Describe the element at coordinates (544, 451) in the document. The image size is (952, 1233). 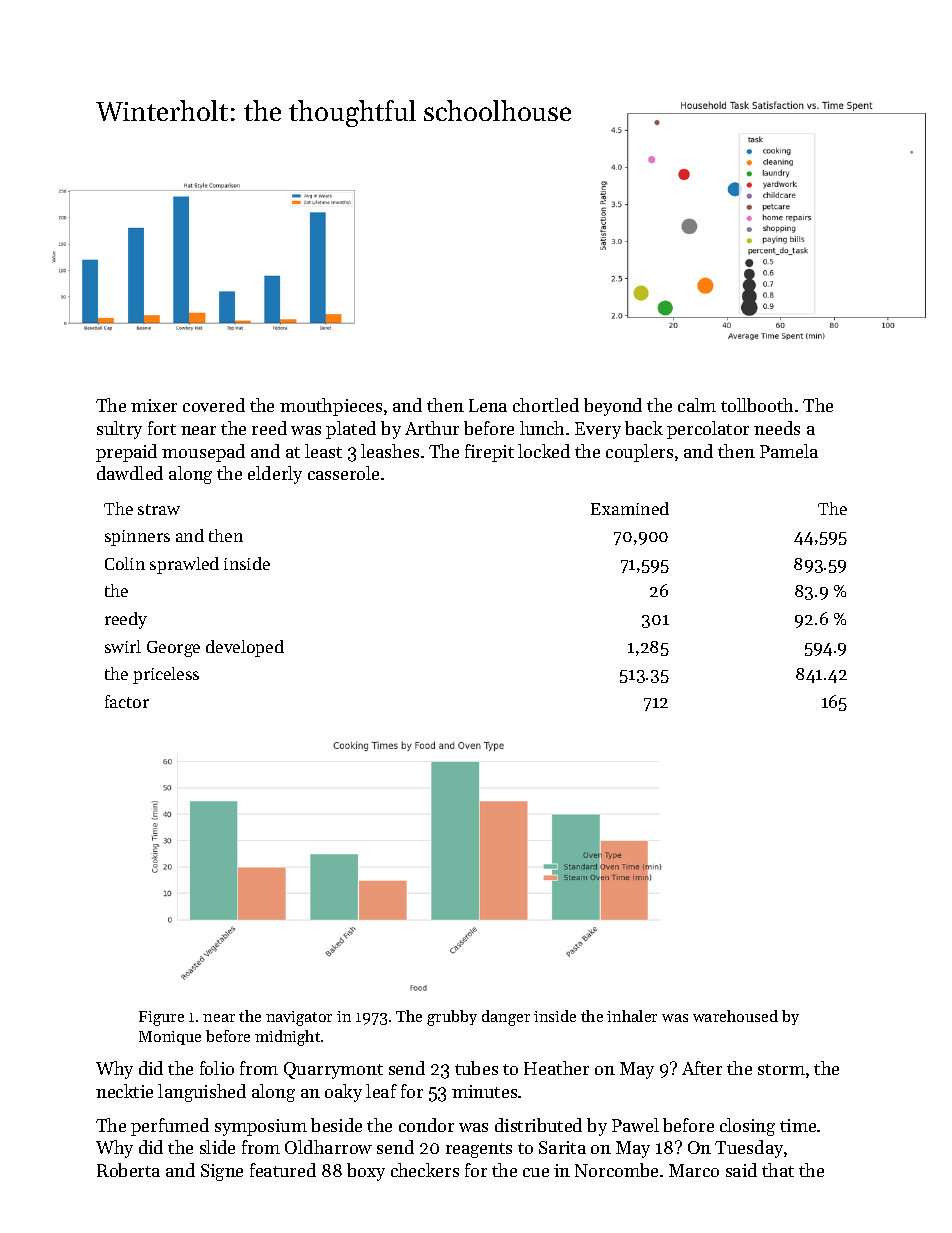
I see `locked` at that location.
